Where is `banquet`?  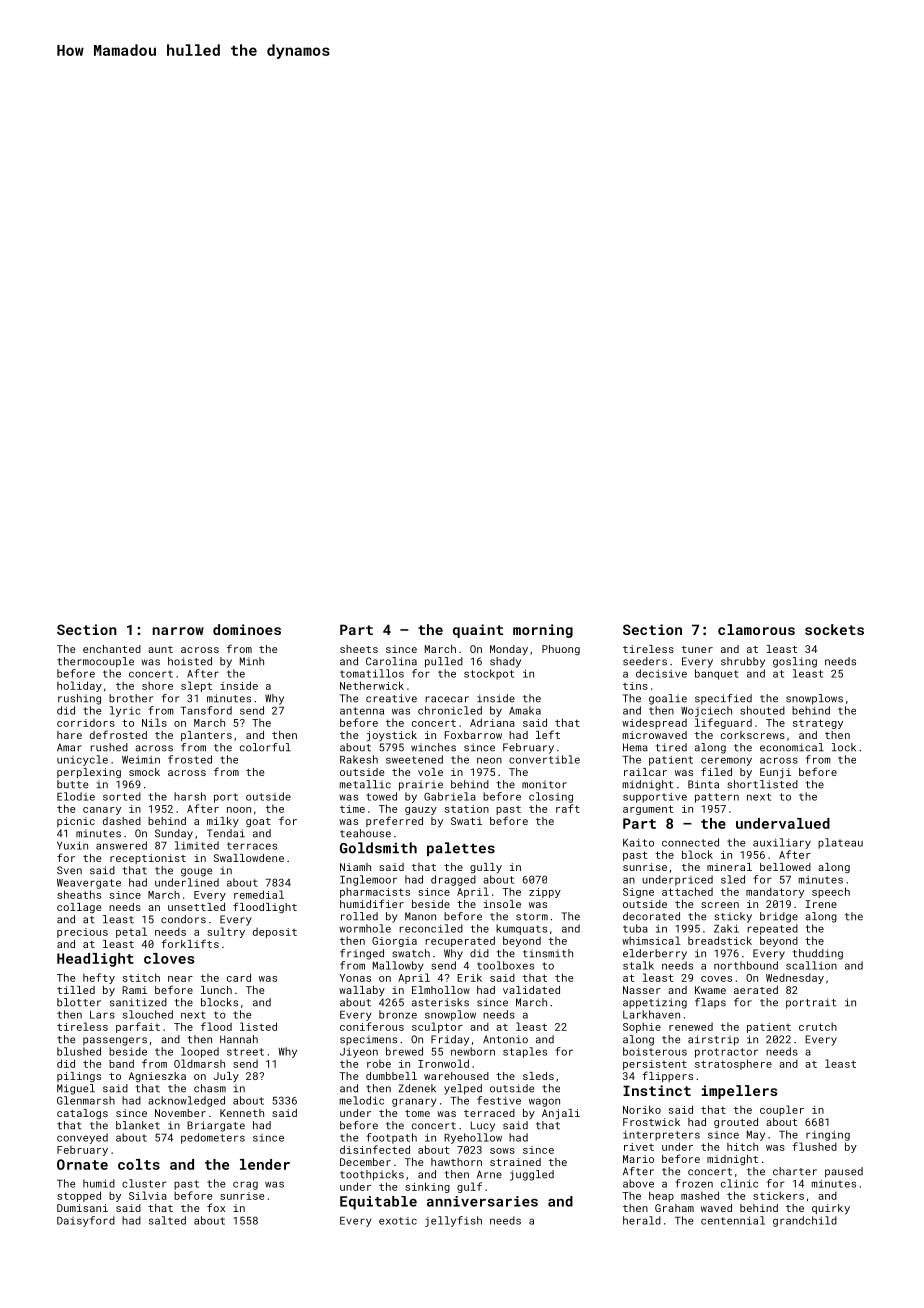
banquet is located at coordinates (717, 674).
